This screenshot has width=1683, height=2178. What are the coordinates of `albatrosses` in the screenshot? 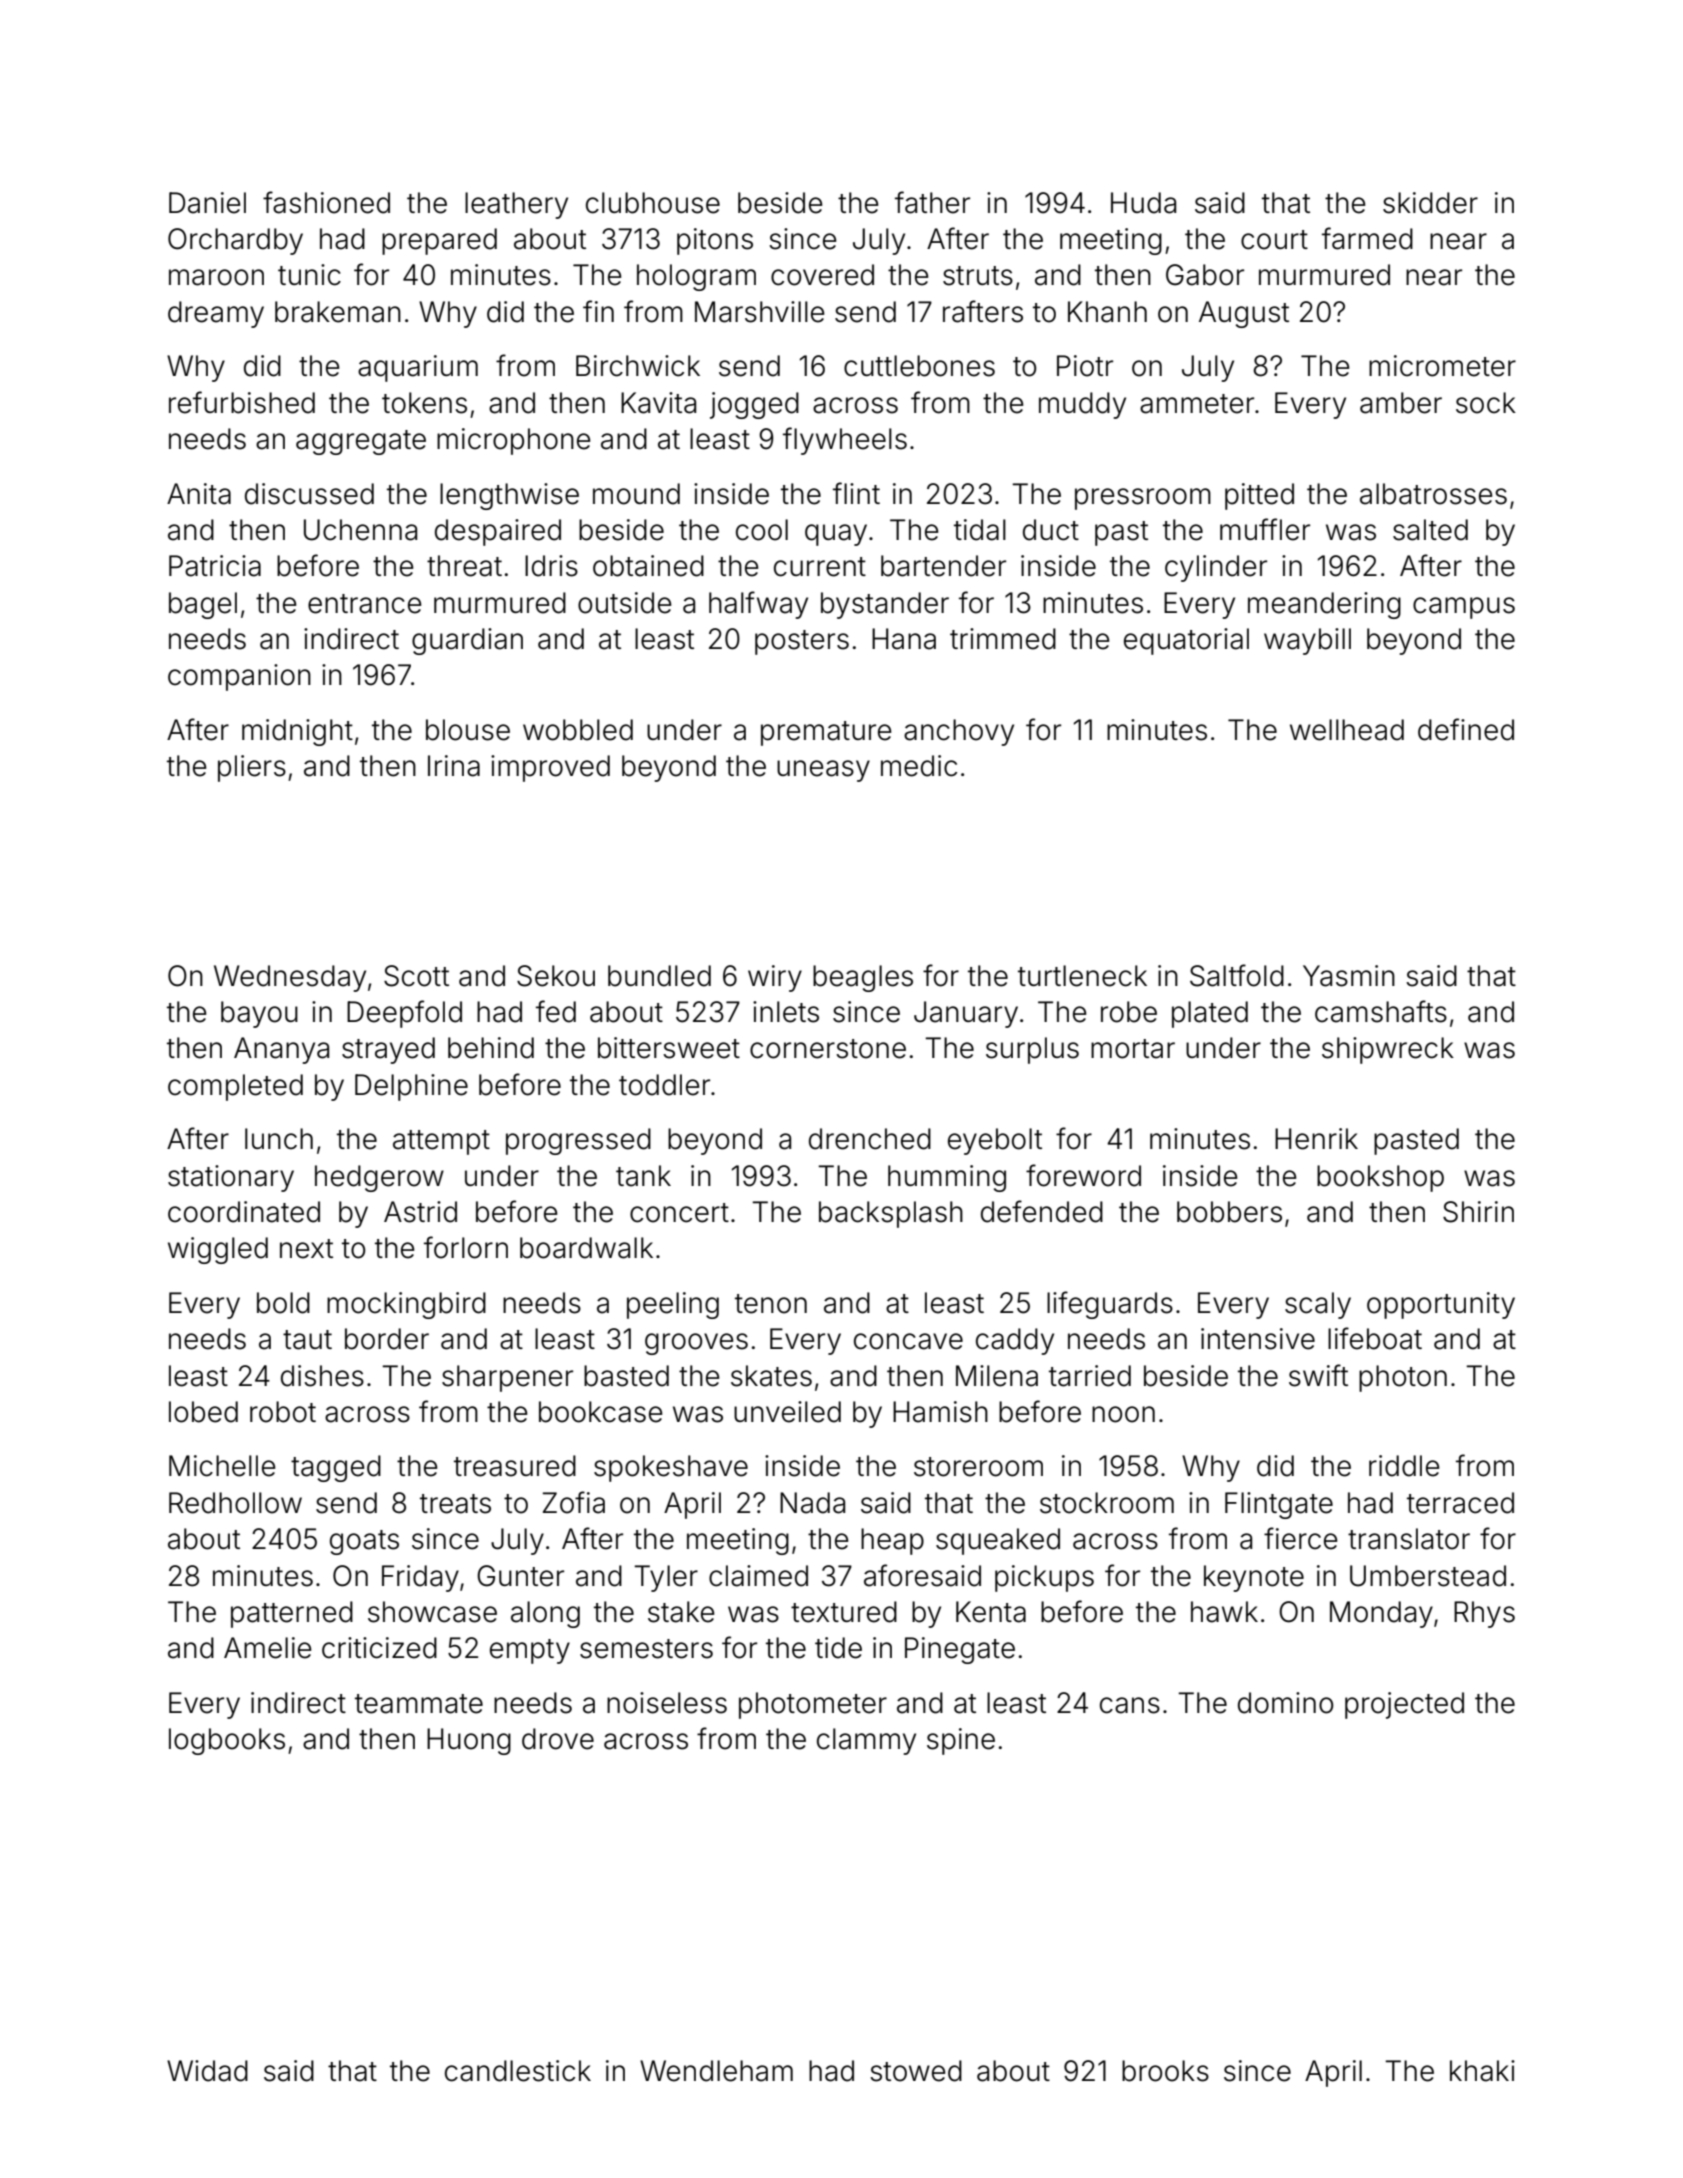 It's located at (1433, 494).
